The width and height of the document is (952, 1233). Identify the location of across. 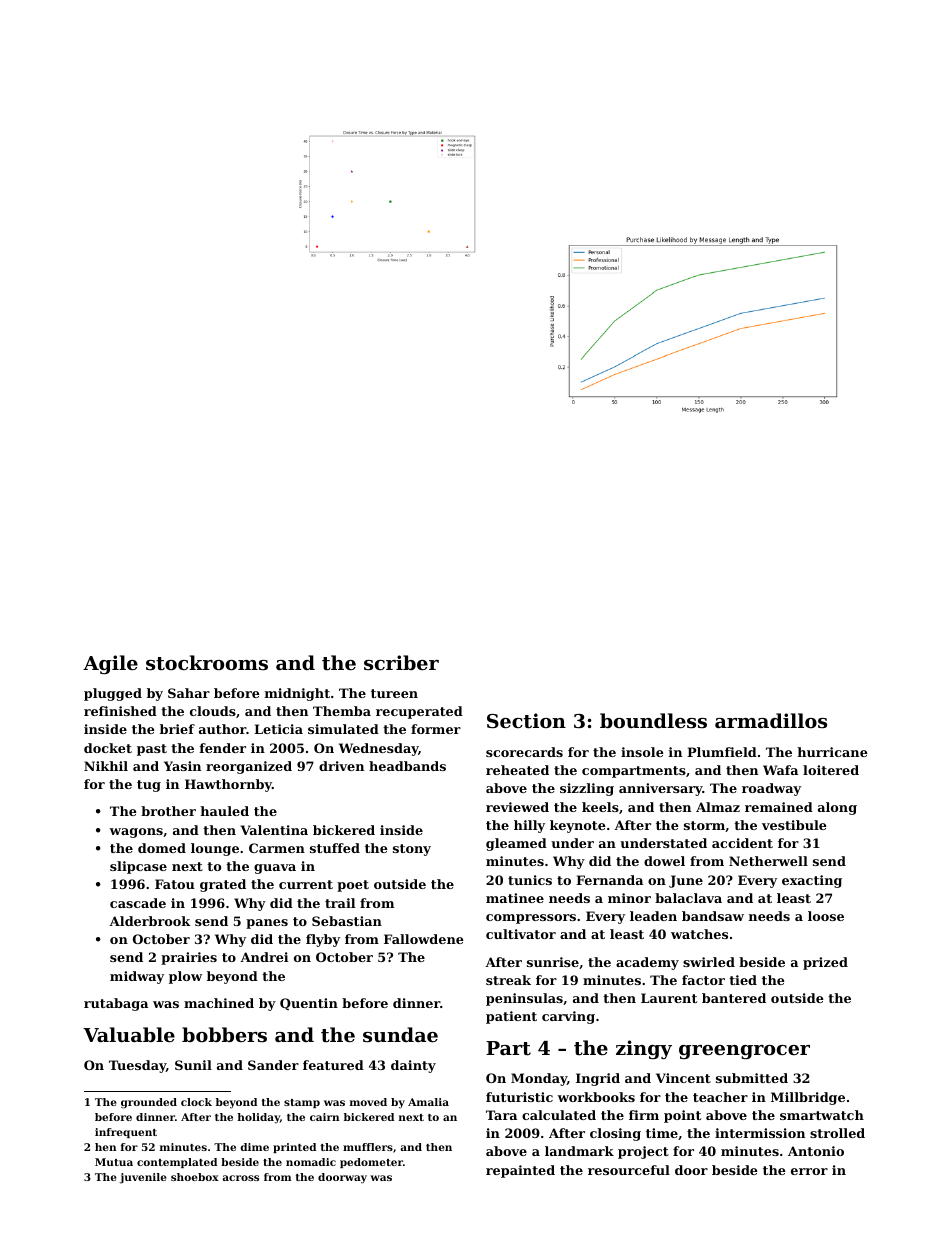
(240, 1178).
